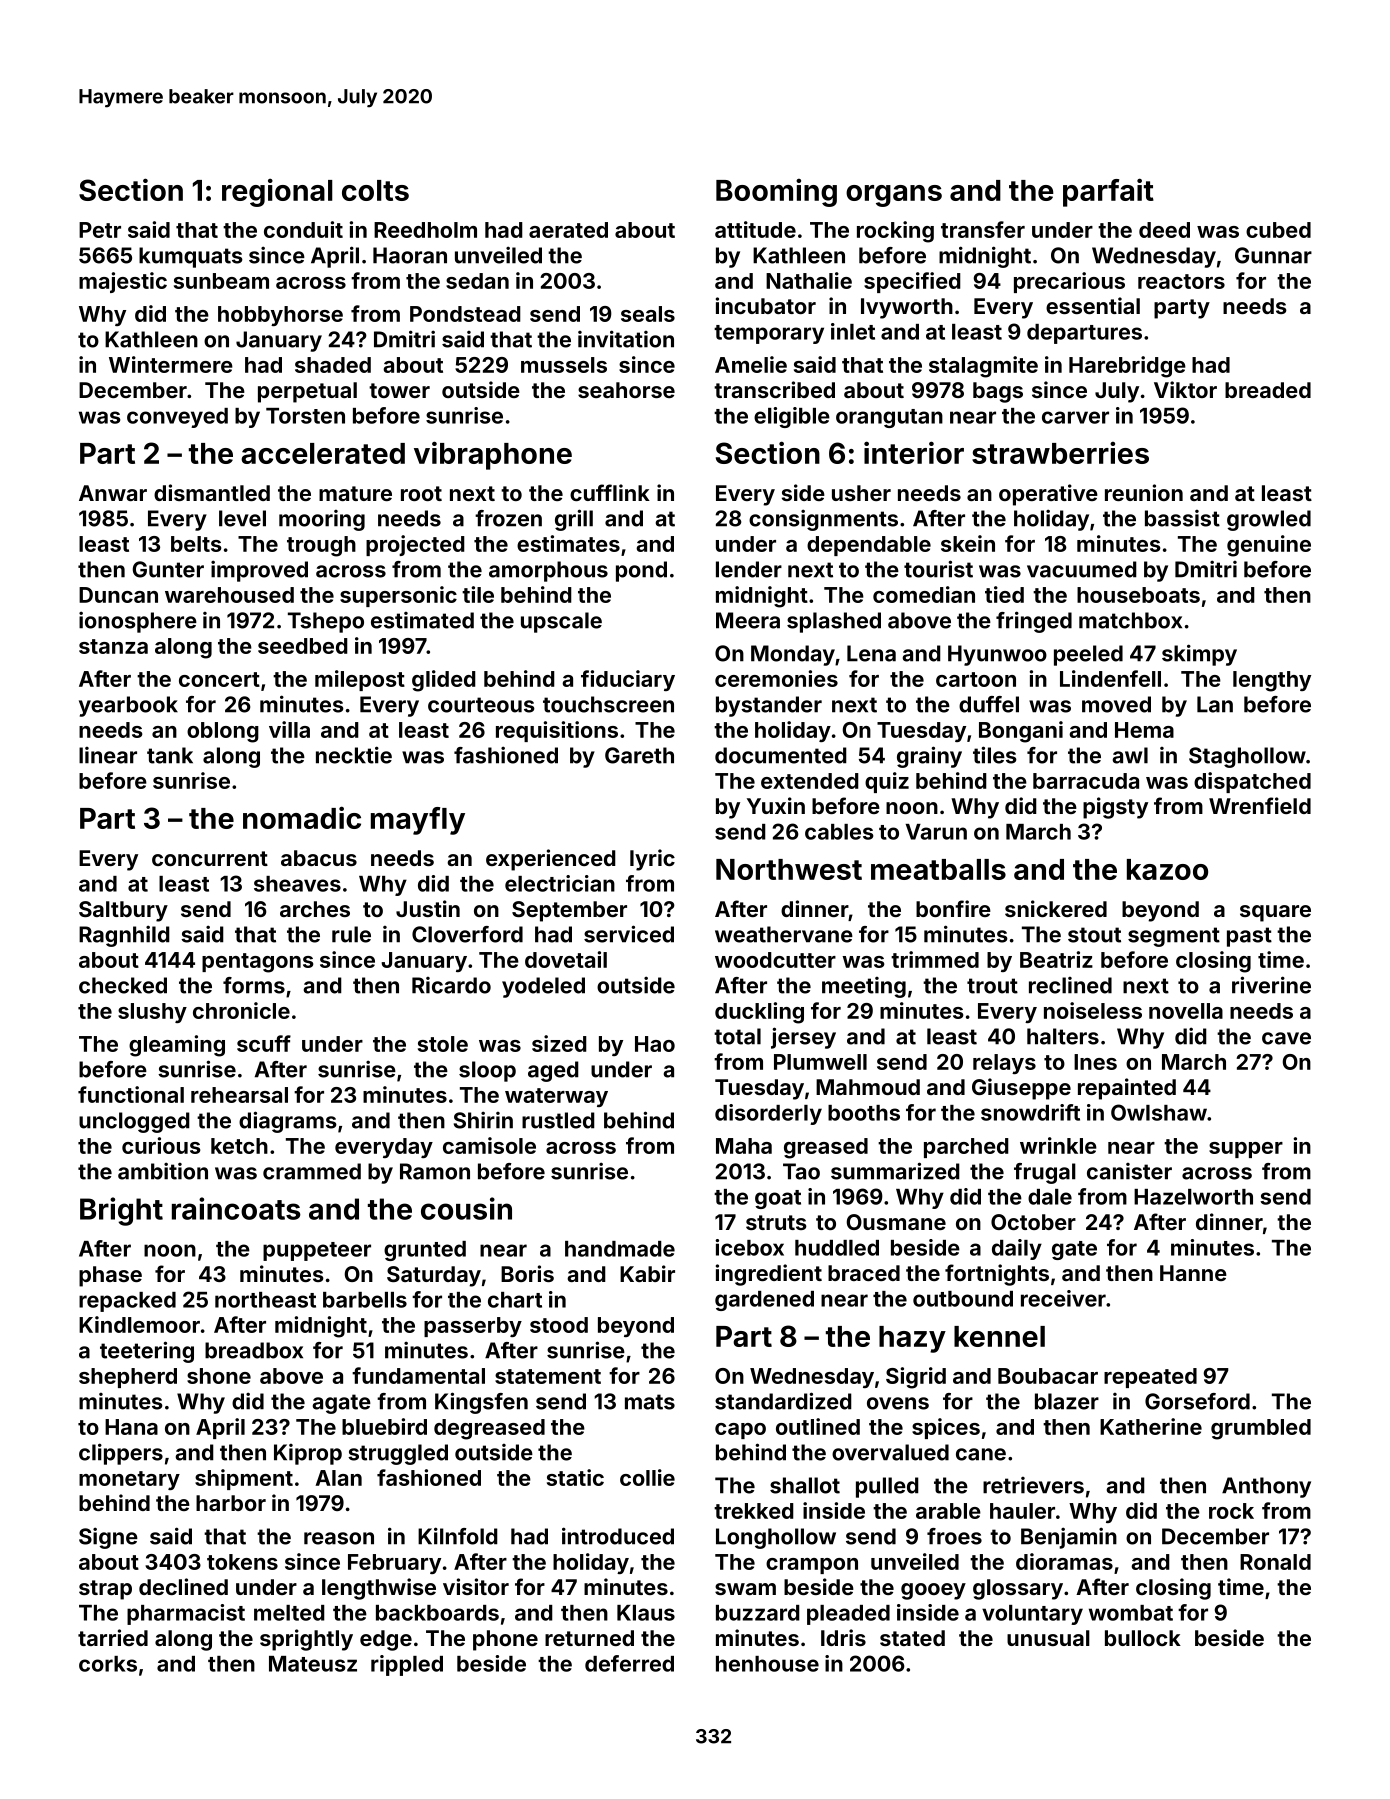 The width and height of the image is (1390, 1799). What do you see at coordinates (936, 832) in the image?
I see `Varun` at bounding box center [936, 832].
